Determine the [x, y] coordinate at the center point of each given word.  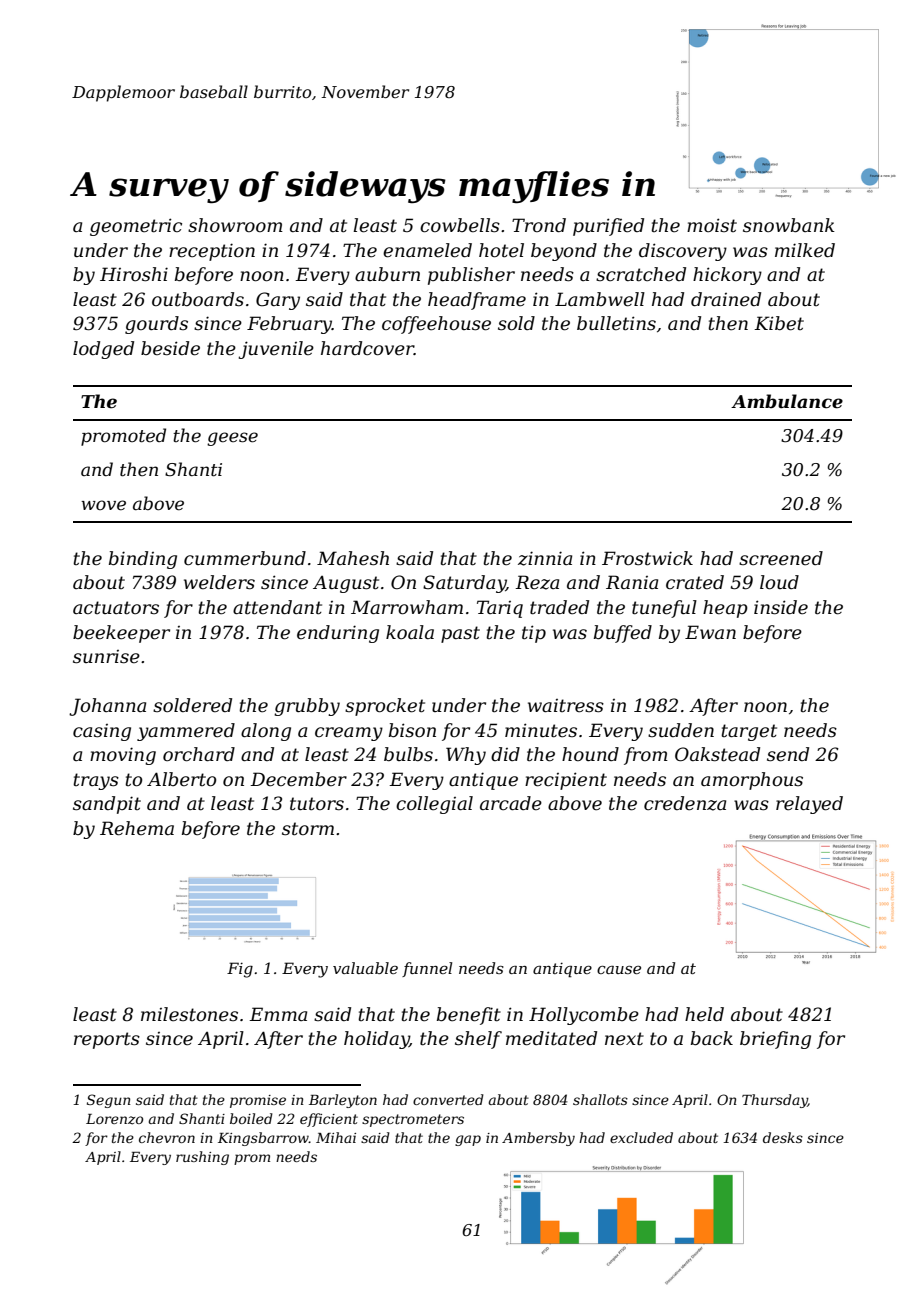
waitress [566, 706]
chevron [167, 1137]
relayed [809, 805]
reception [212, 252]
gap [468, 1140]
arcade [511, 803]
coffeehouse [436, 325]
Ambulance [787, 401]
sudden [681, 730]
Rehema [137, 828]
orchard [199, 754]
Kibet [779, 323]
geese [232, 439]
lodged [103, 350]
